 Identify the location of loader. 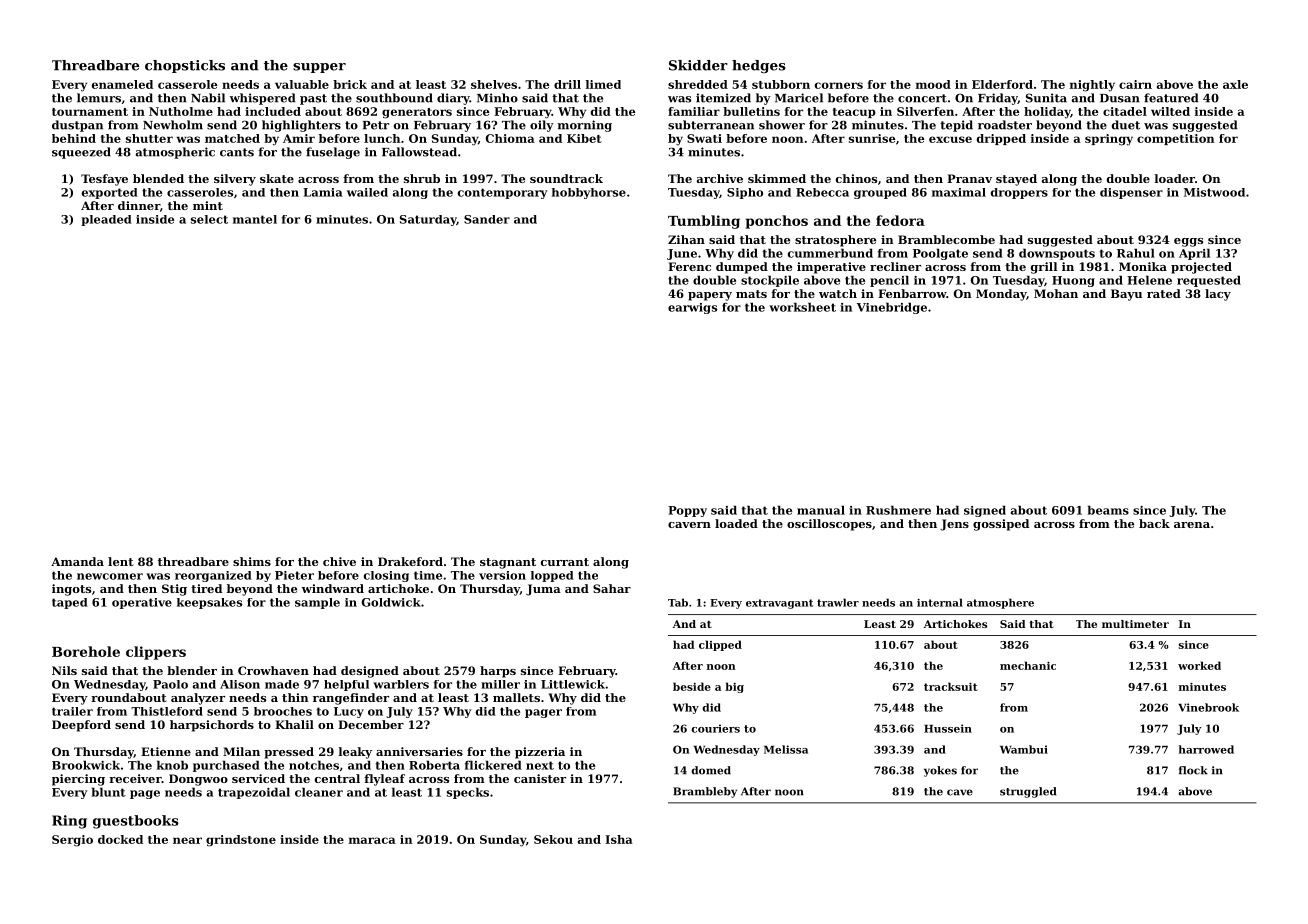
(1175, 178).
